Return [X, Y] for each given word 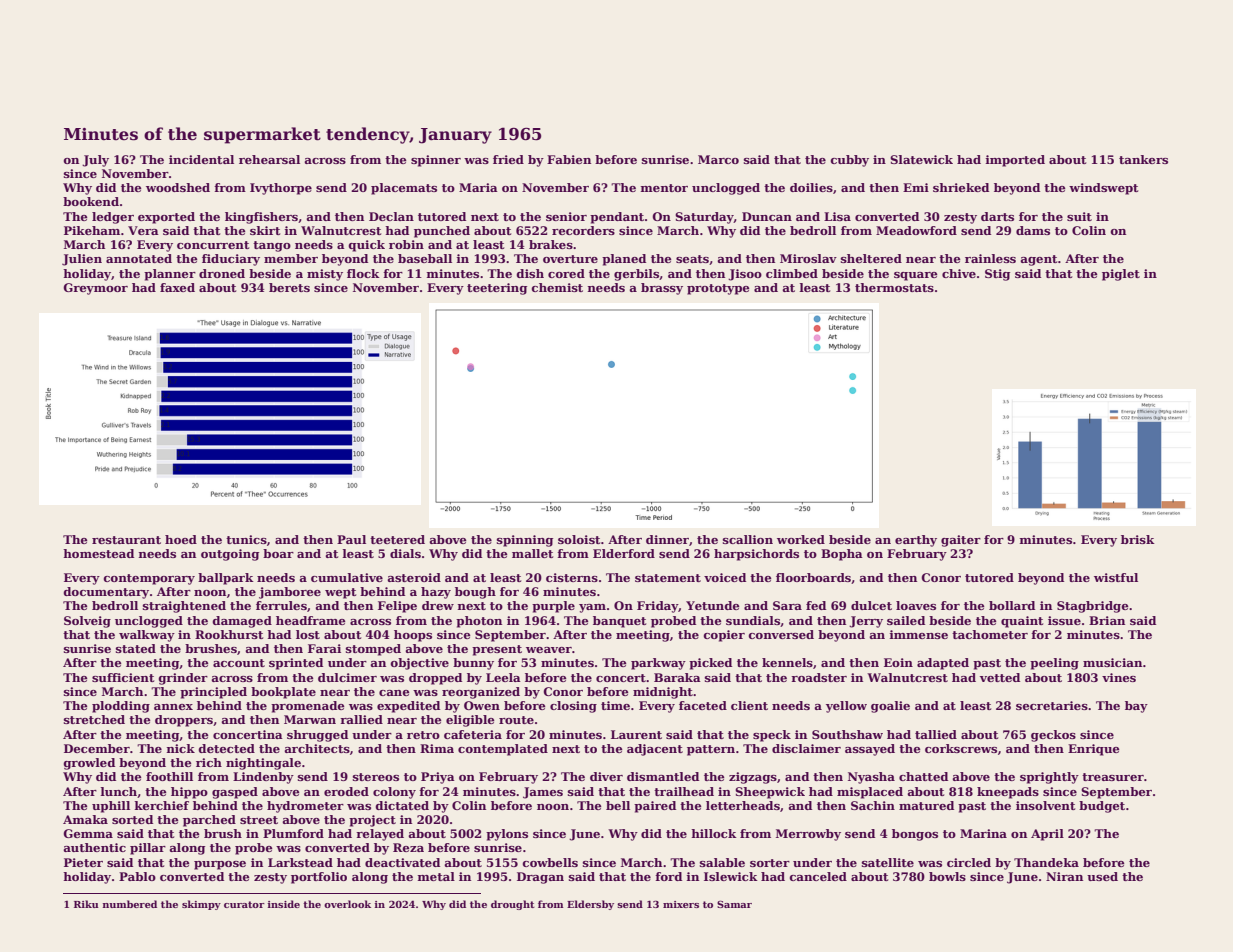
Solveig [87, 622]
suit [1079, 216]
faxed [177, 287]
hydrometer [305, 807]
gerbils [636, 275]
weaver [549, 650]
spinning [525, 541]
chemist [557, 287]
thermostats [894, 287]
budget [1102, 807]
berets [289, 287]
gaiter [961, 541]
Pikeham [92, 230]
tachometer [990, 634]
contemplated [503, 750]
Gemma [88, 833]
